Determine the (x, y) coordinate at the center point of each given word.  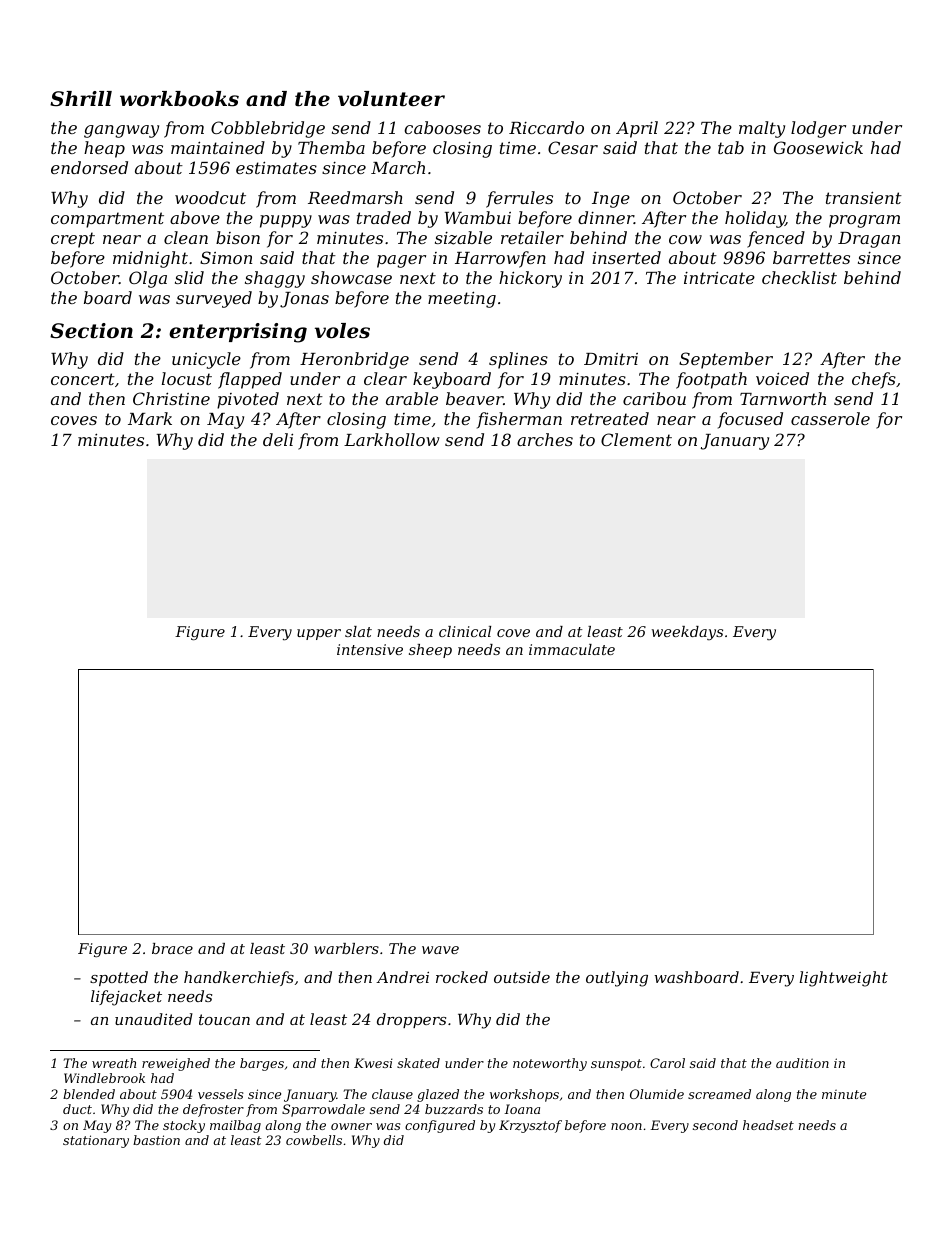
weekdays (687, 633)
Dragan (869, 240)
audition (802, 1063)
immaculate (572, 649)
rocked (462, 977)
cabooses (442, 127)
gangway (121, 131)
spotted (119, 978)
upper (319, 634)
